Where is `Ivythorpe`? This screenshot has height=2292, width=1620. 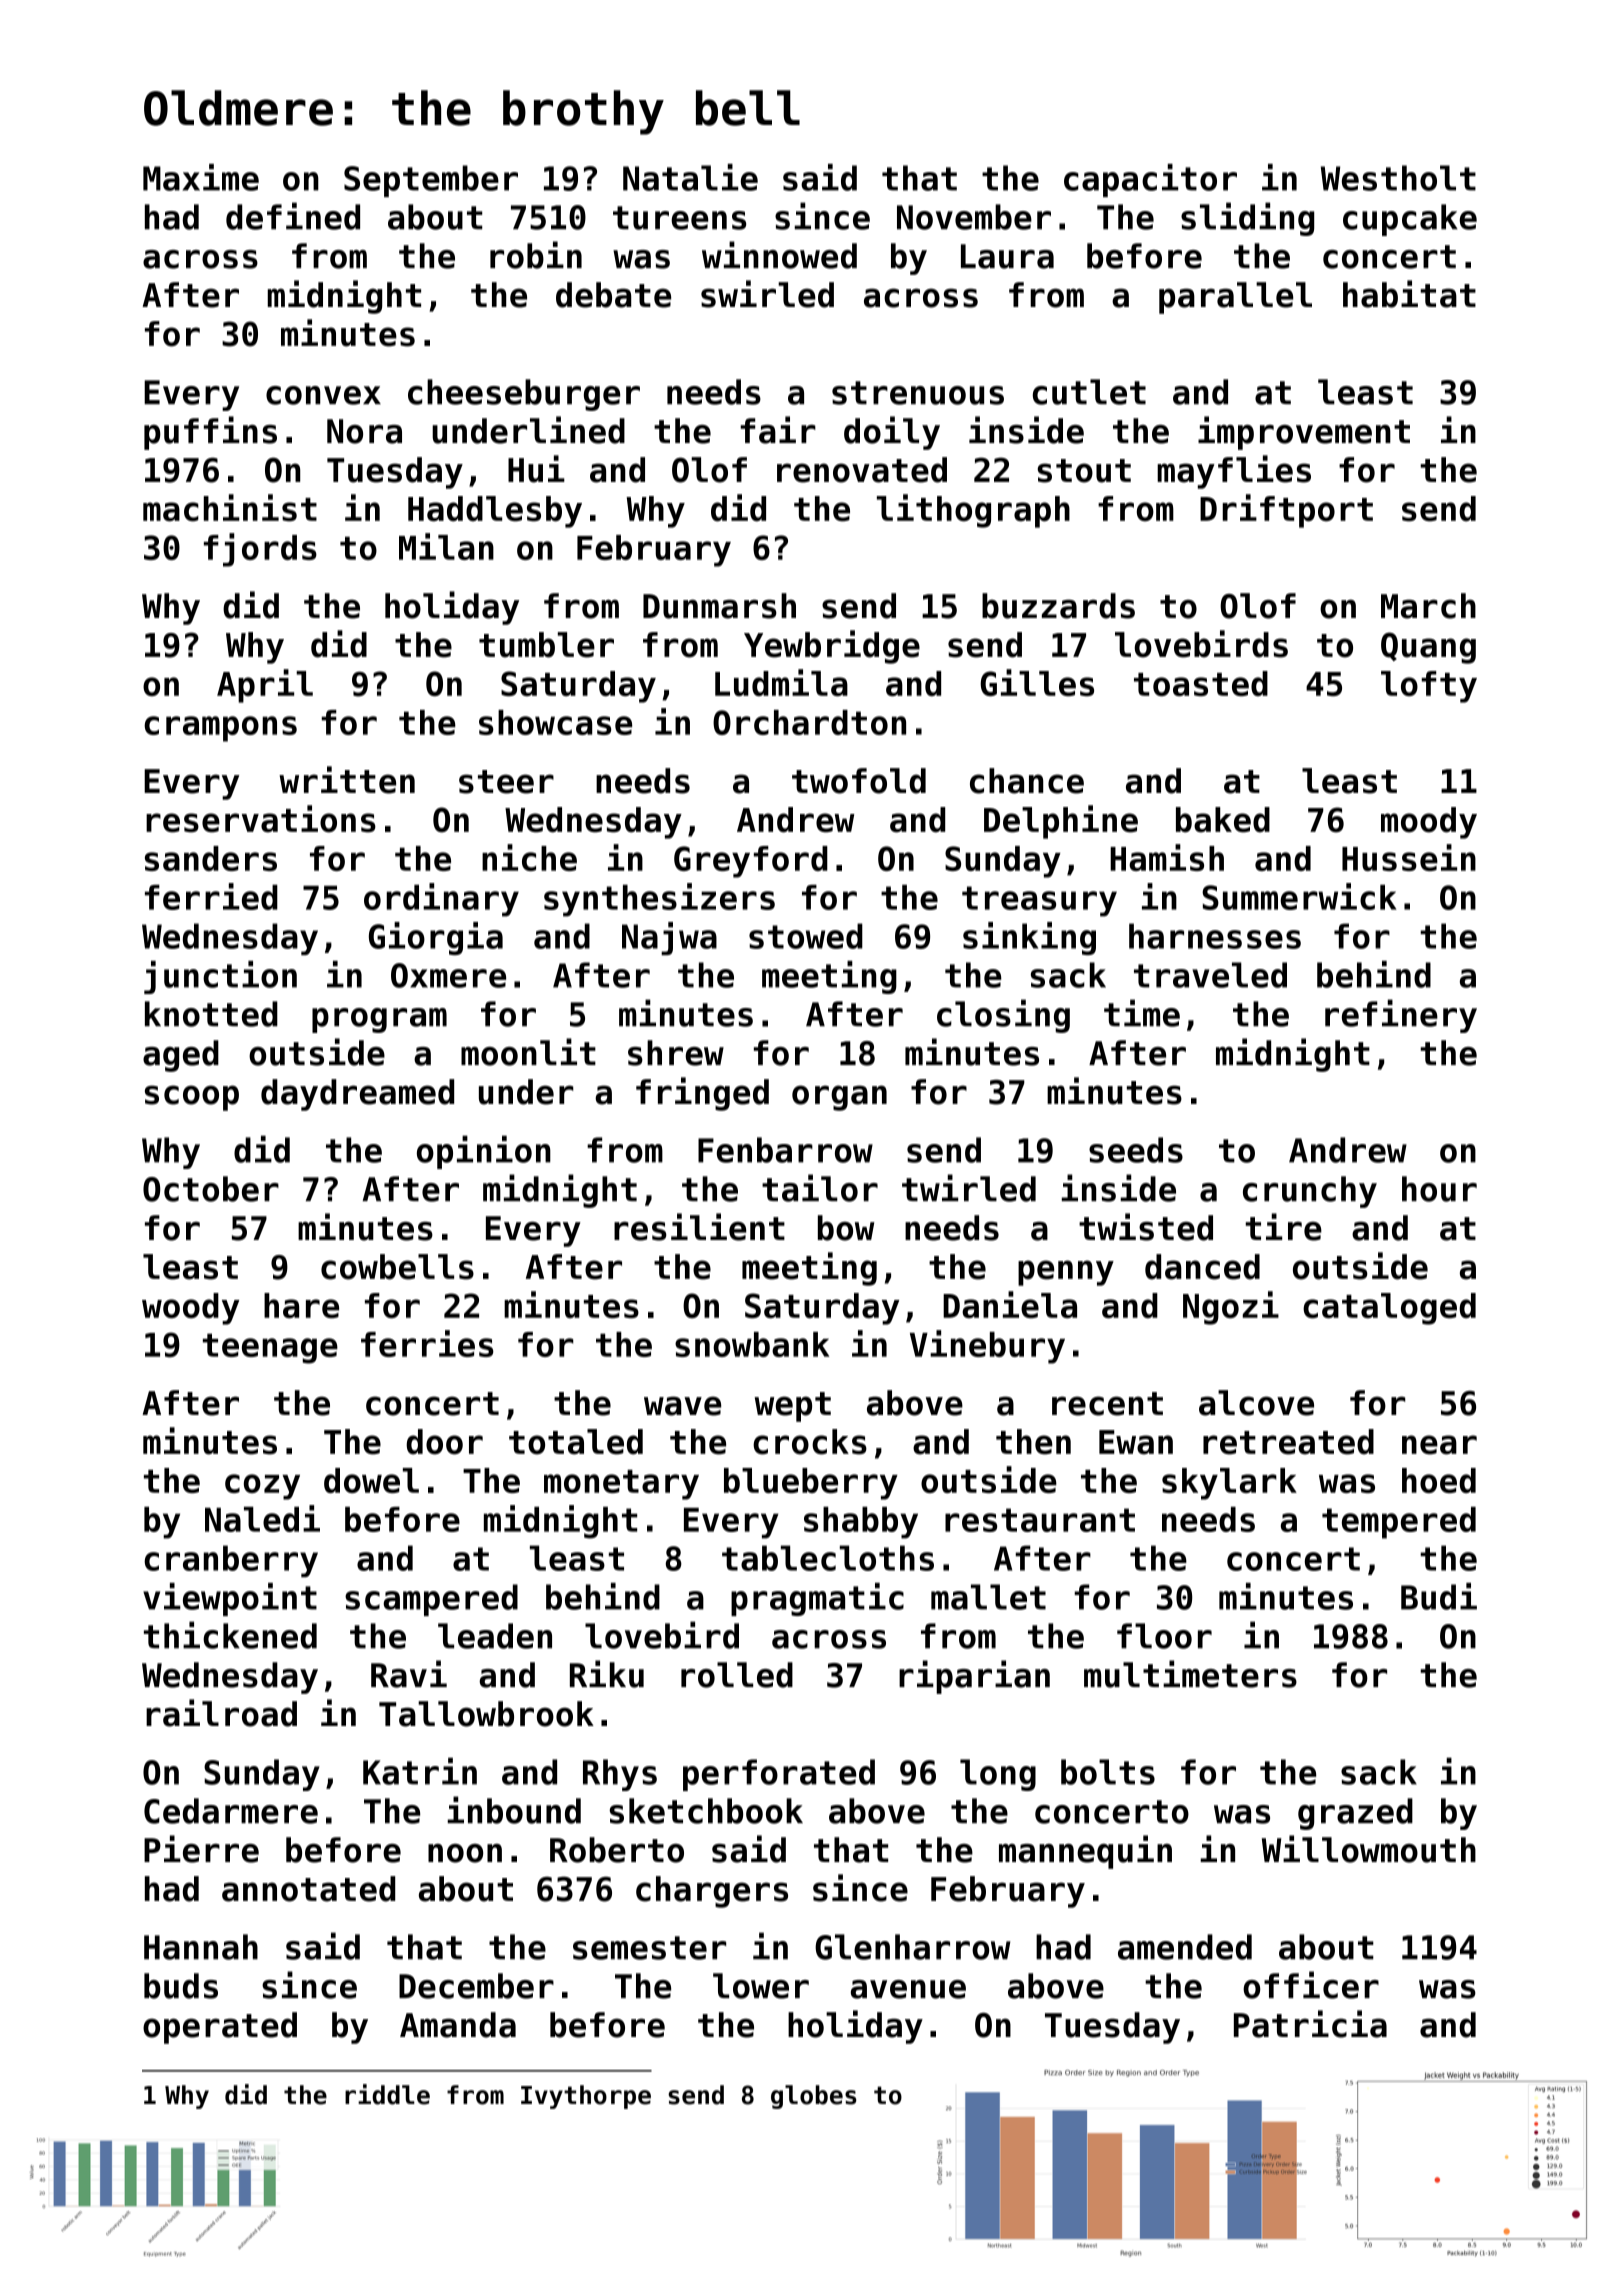 Ivythorpe is located at coordinates (586, 2097).
